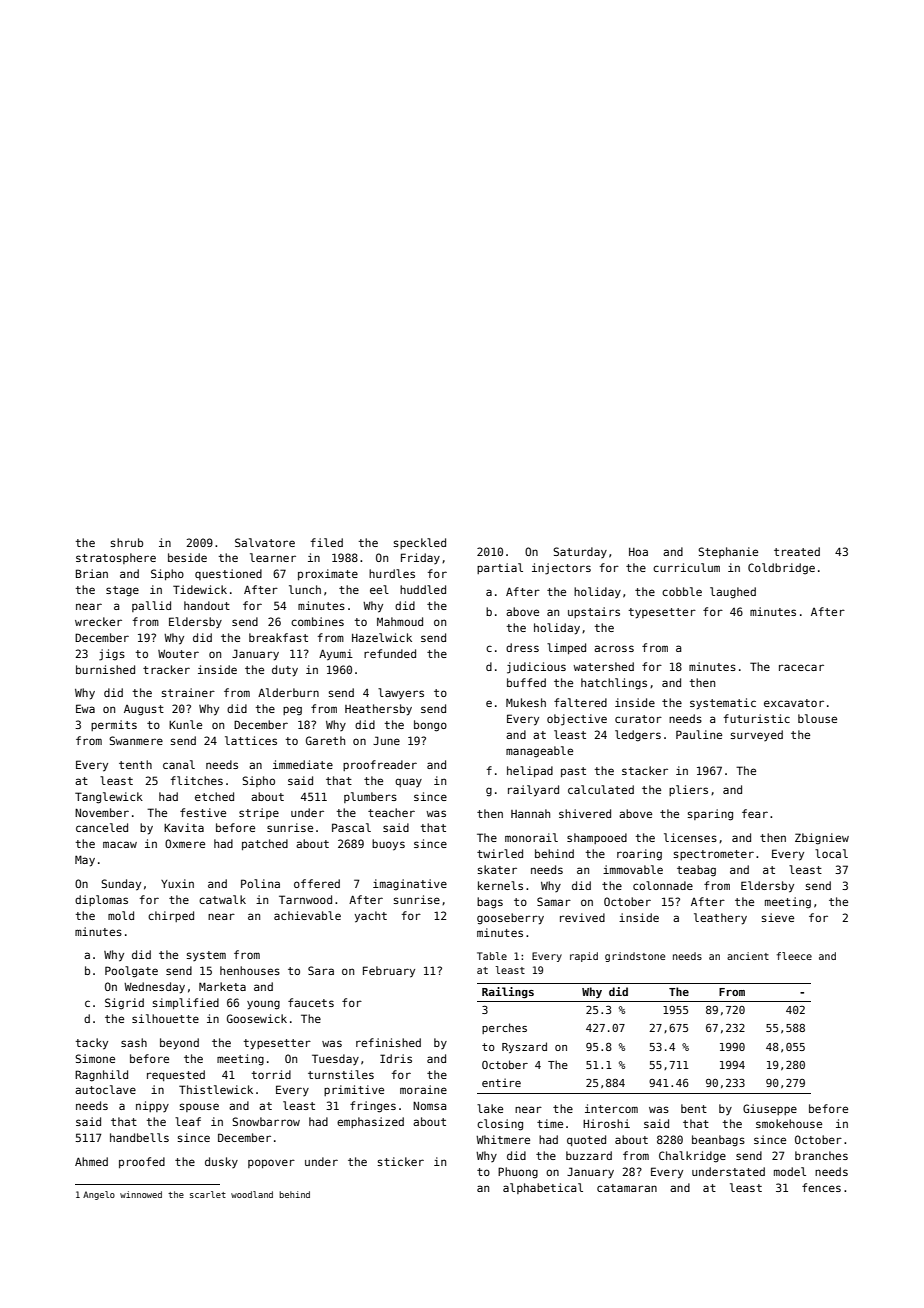  Describe the element at coordinates (778, 917) in the screenshot. I see `sieve` at that location.
